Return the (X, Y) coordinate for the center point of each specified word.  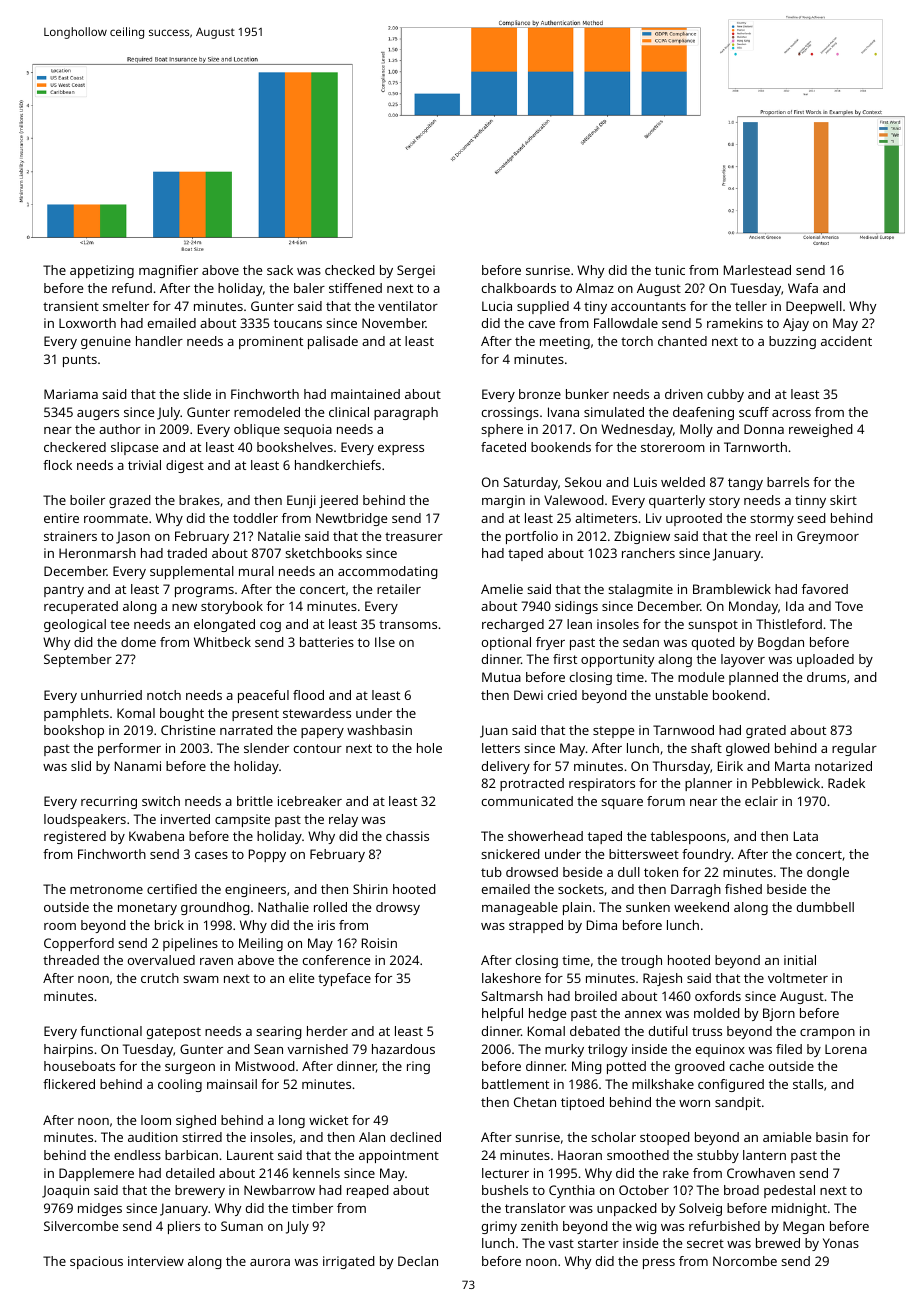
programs (204, 592)
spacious (96, 1262)
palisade (333, 342)
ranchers (648, 553)
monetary (147, 909)
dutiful (668, 1031)
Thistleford (789, 624)
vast (561, 1243)
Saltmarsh (512, 996)
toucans (298, 323)
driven (684, 394)
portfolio (532, 537)
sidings (576, 607)
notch (164, 695)
